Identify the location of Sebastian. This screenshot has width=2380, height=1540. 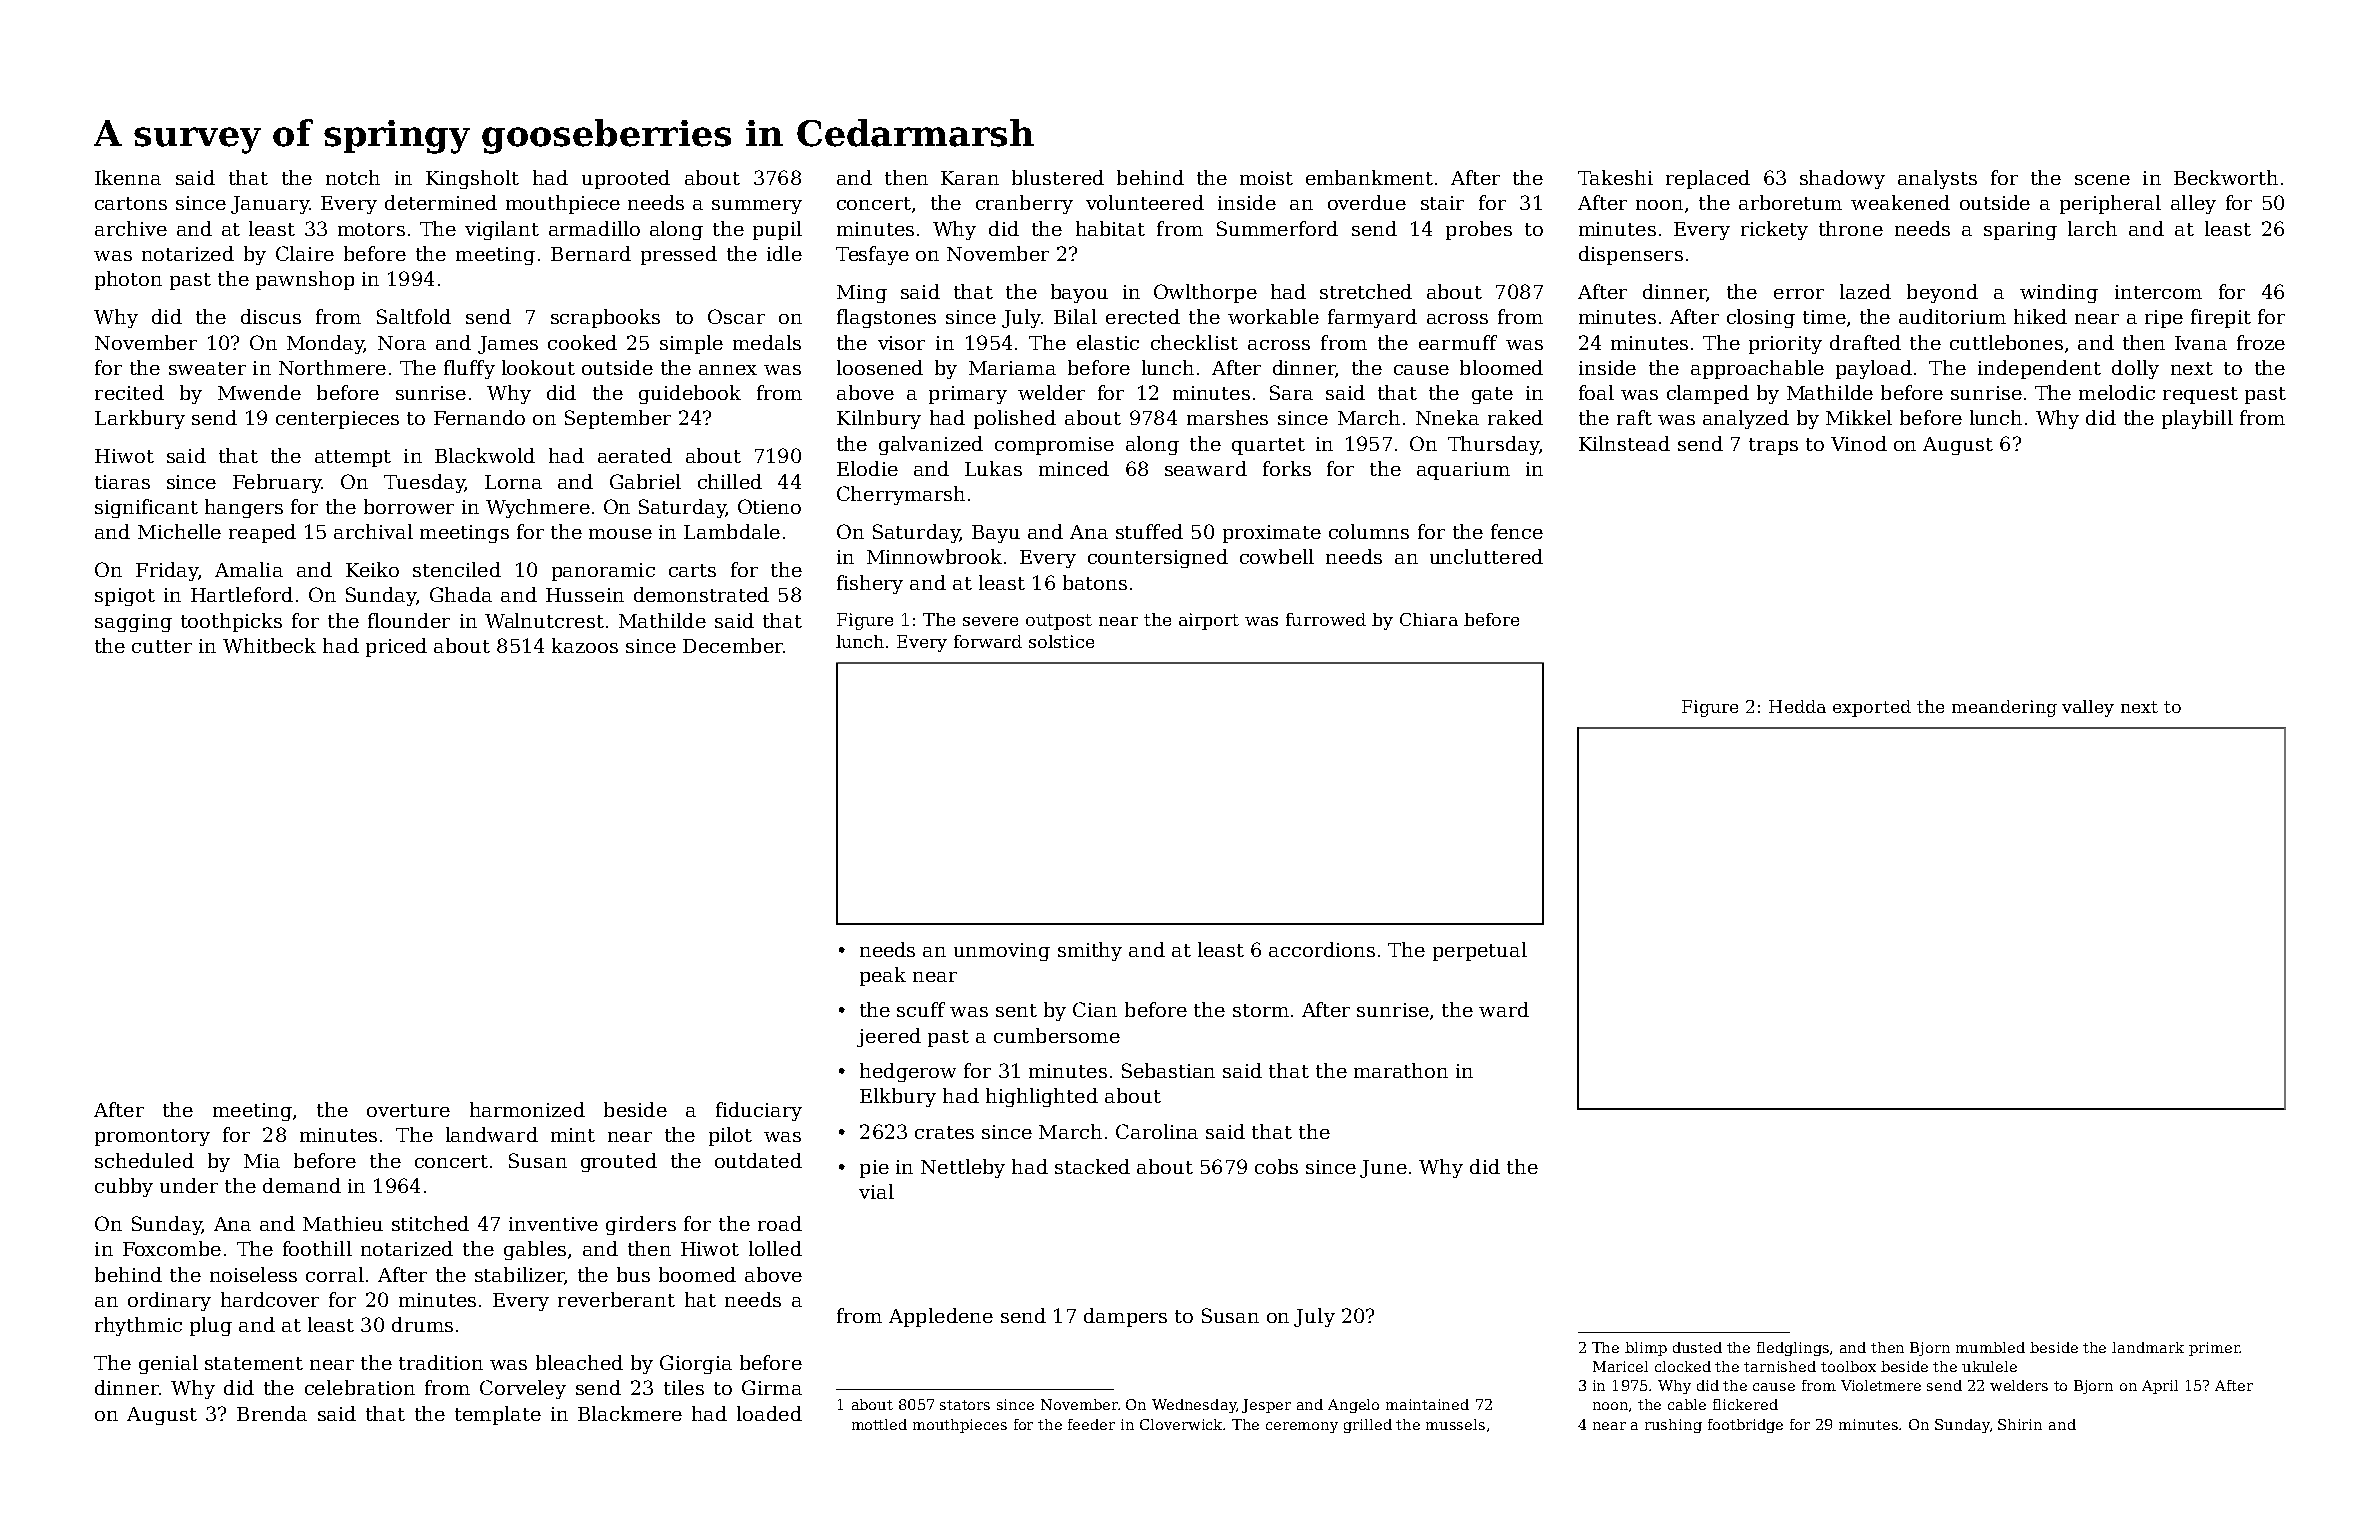
(1168, 1070).
